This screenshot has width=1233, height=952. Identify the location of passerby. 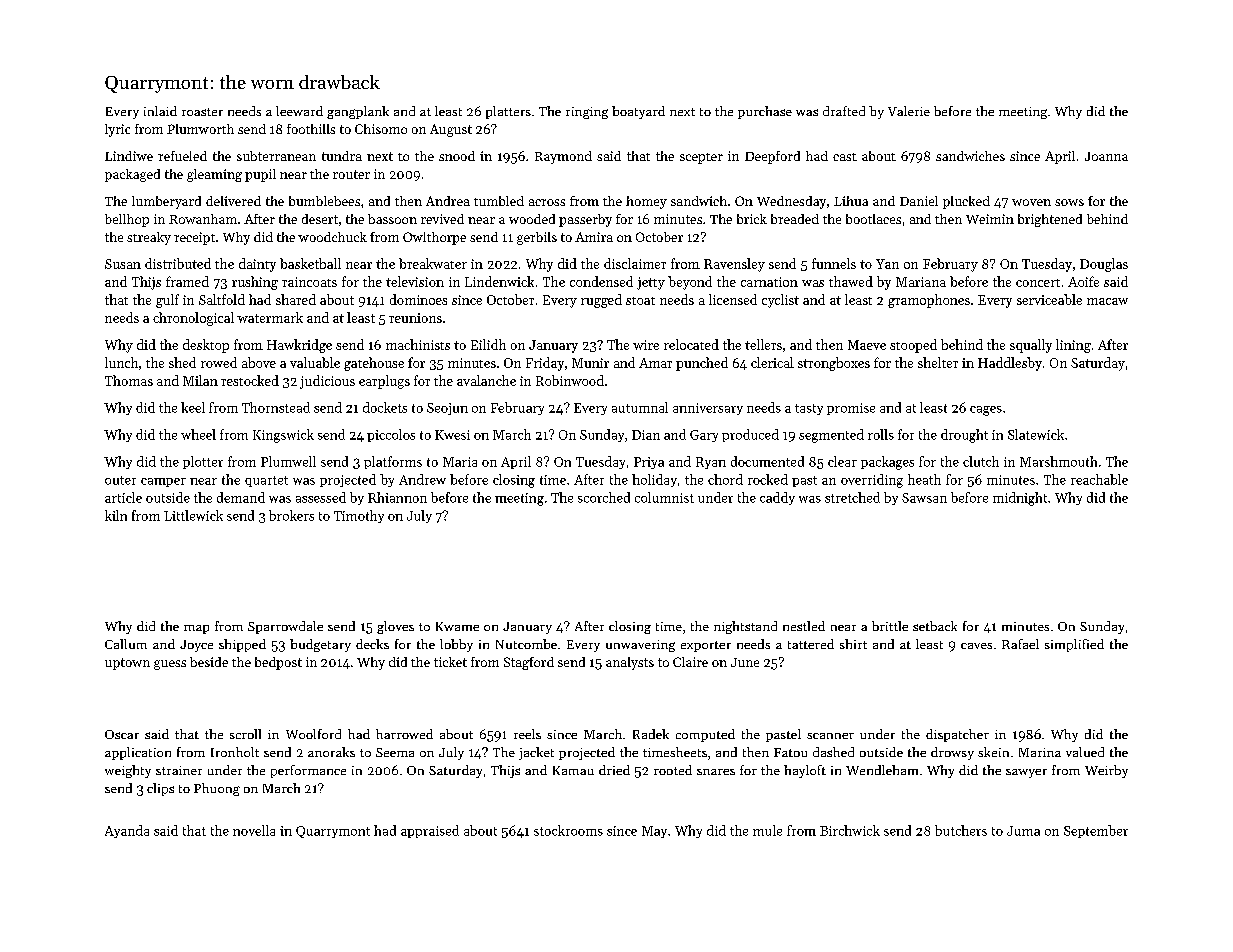
(585, 220).
